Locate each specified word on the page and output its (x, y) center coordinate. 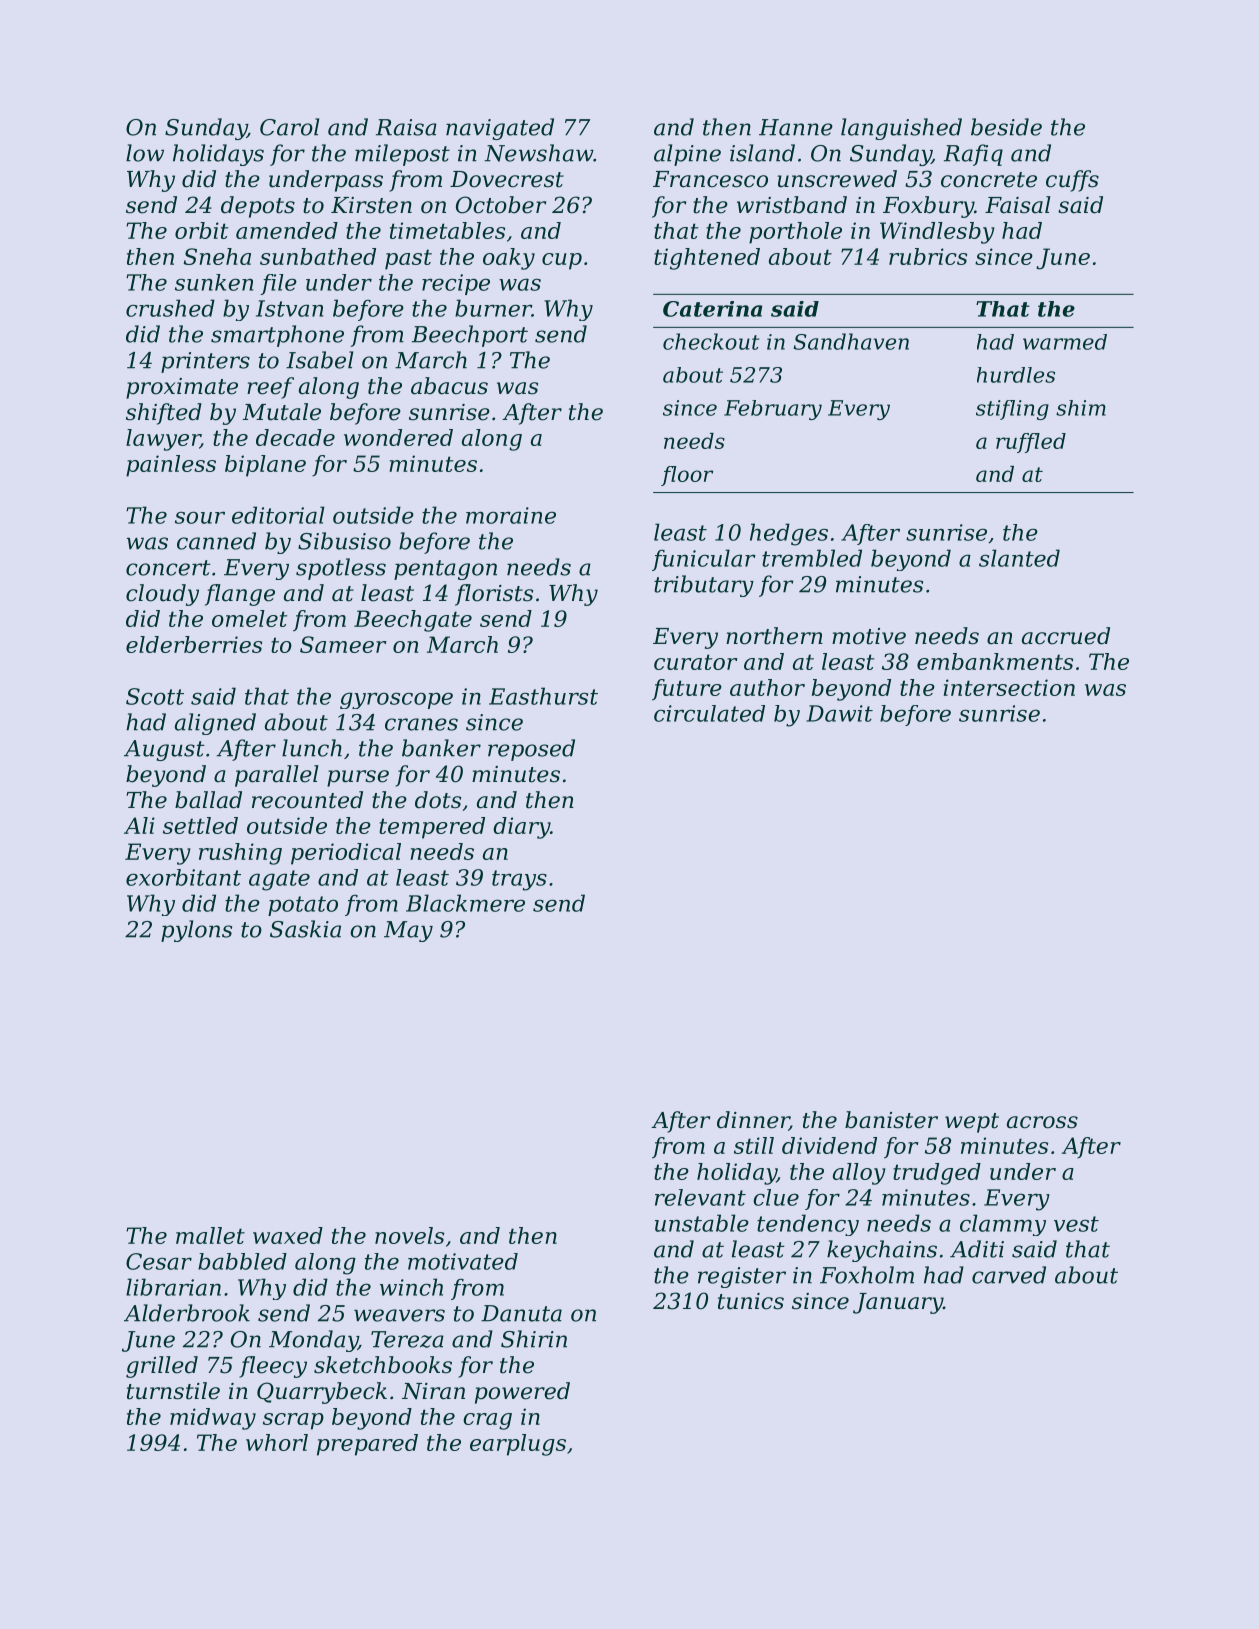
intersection (1009, 687)
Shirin (534, 1339)
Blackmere (465, 903)
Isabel (319, 360)
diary (521, 828)
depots (258, 207)
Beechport (470, 336)
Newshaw (538, 153)
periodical (346, 854)
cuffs (1072, 181)
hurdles (1016, 375)
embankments (995, 661)
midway (213, 1419)
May (408, 931)
